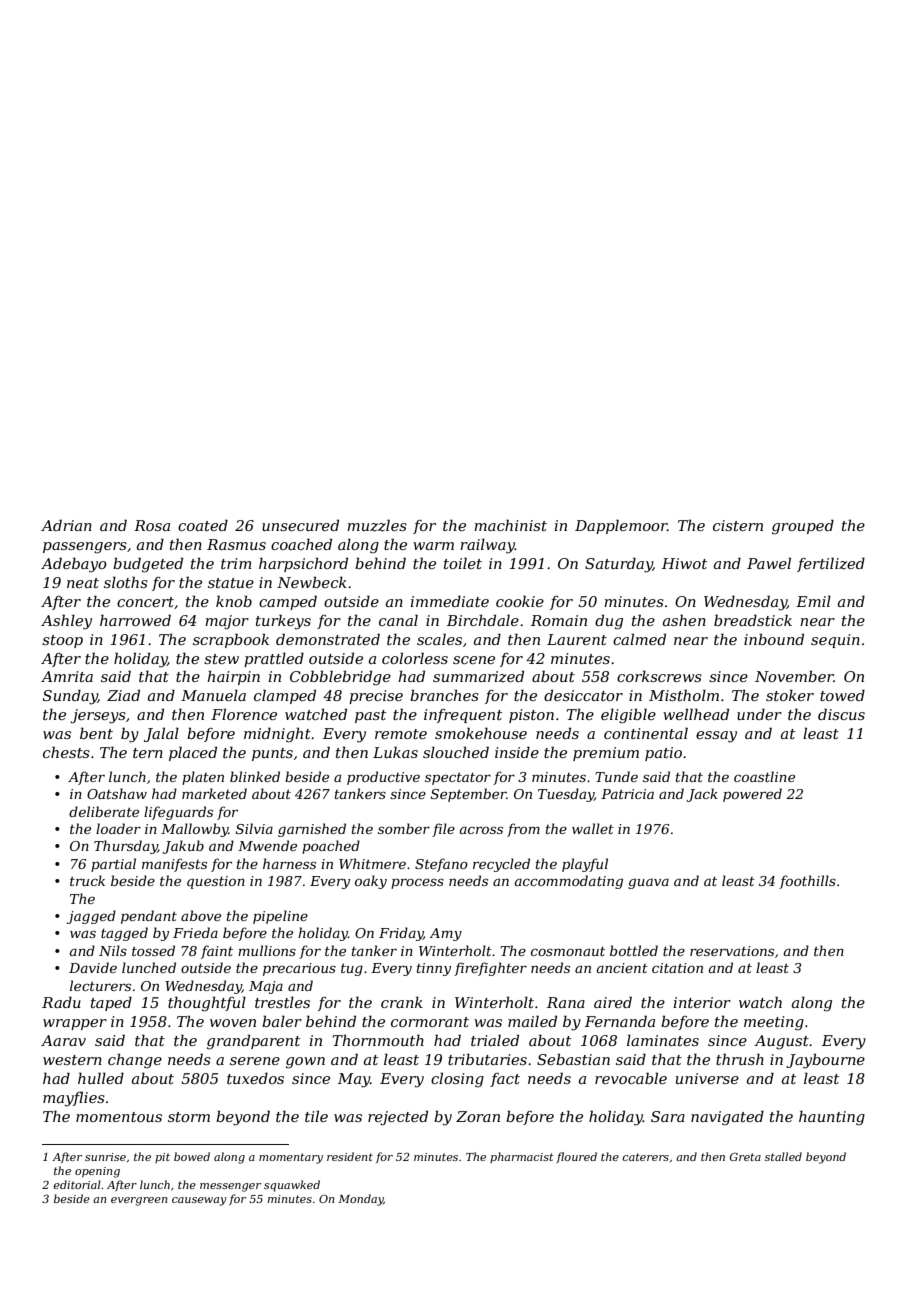 The width and height of the screenshot is (908, 1316). What do you see at coordinates (124, 934) in the screenshot?
I see `tagged` at bounding box center [124, 934].
